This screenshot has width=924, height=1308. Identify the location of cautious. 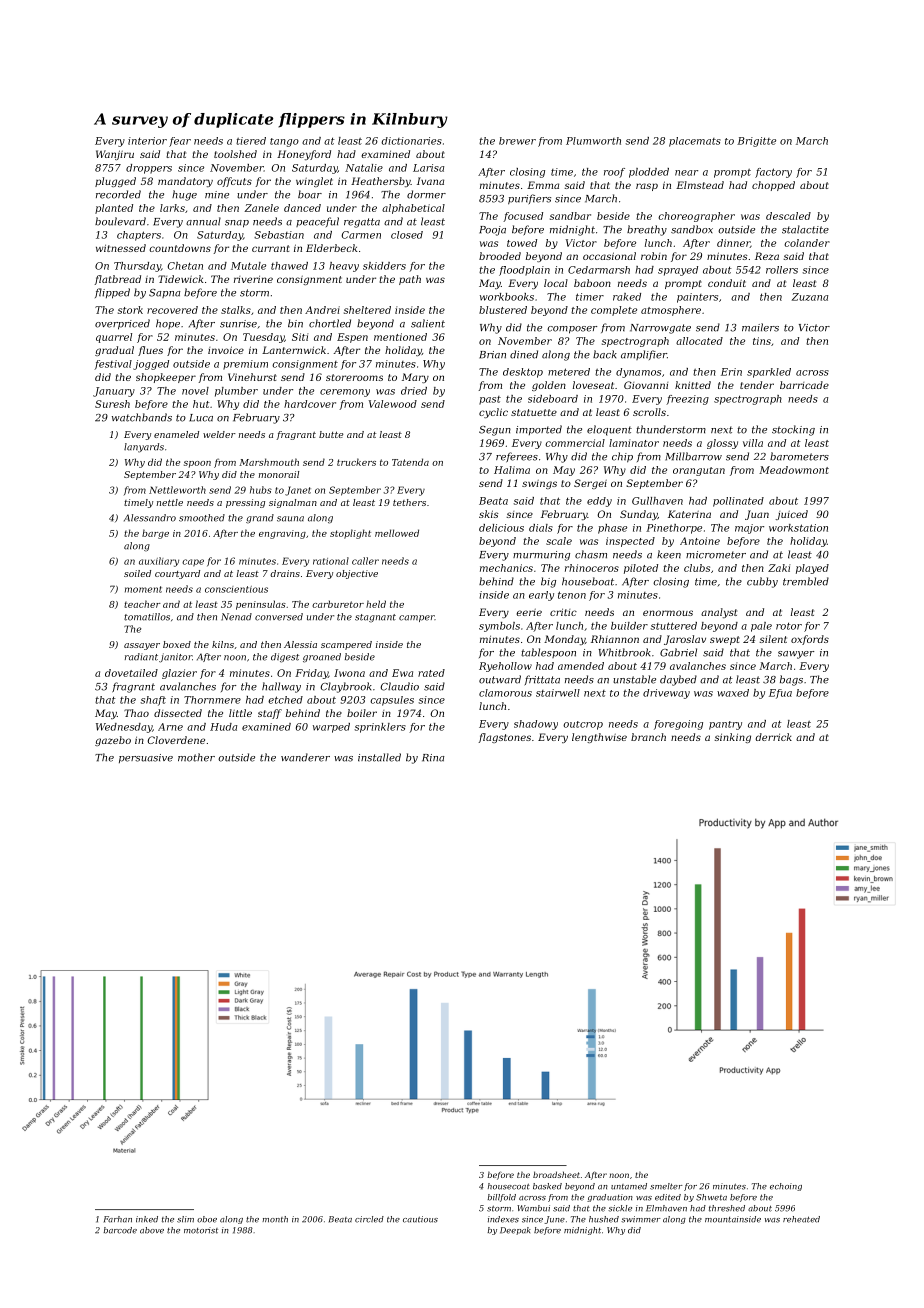
(420, 1219).
